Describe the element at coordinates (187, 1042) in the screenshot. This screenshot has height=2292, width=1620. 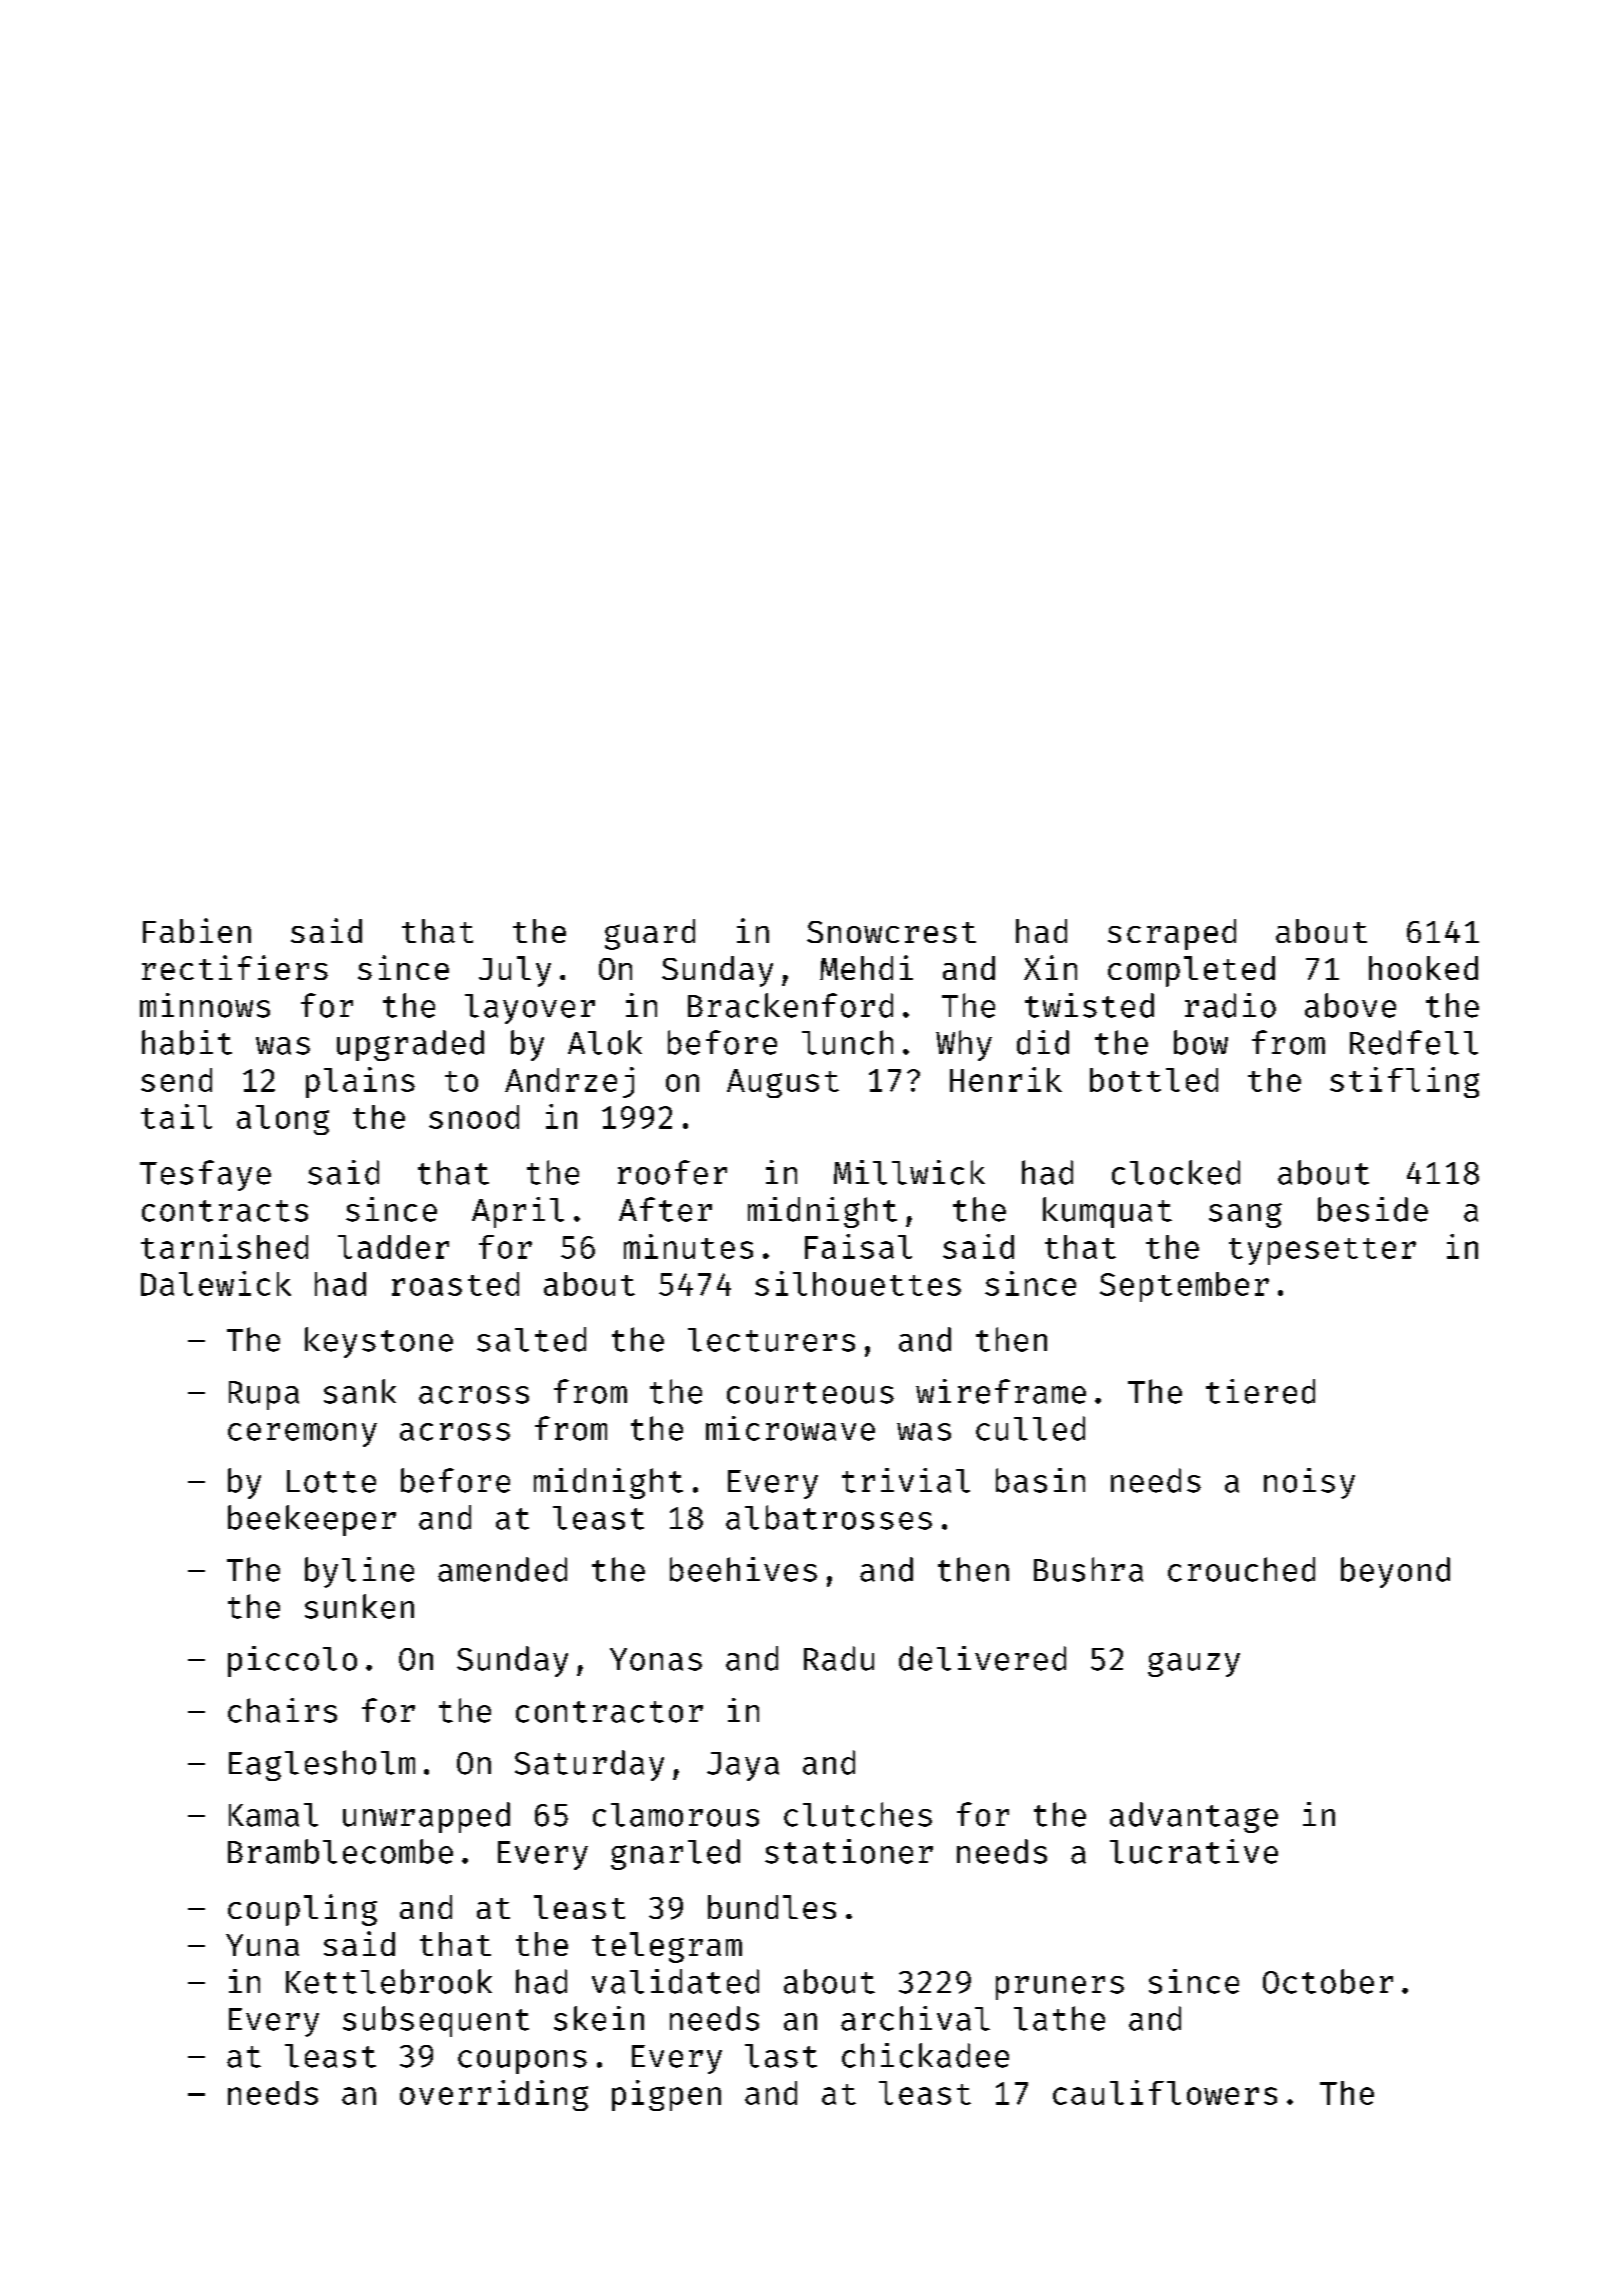
I see `habit` at that location.
